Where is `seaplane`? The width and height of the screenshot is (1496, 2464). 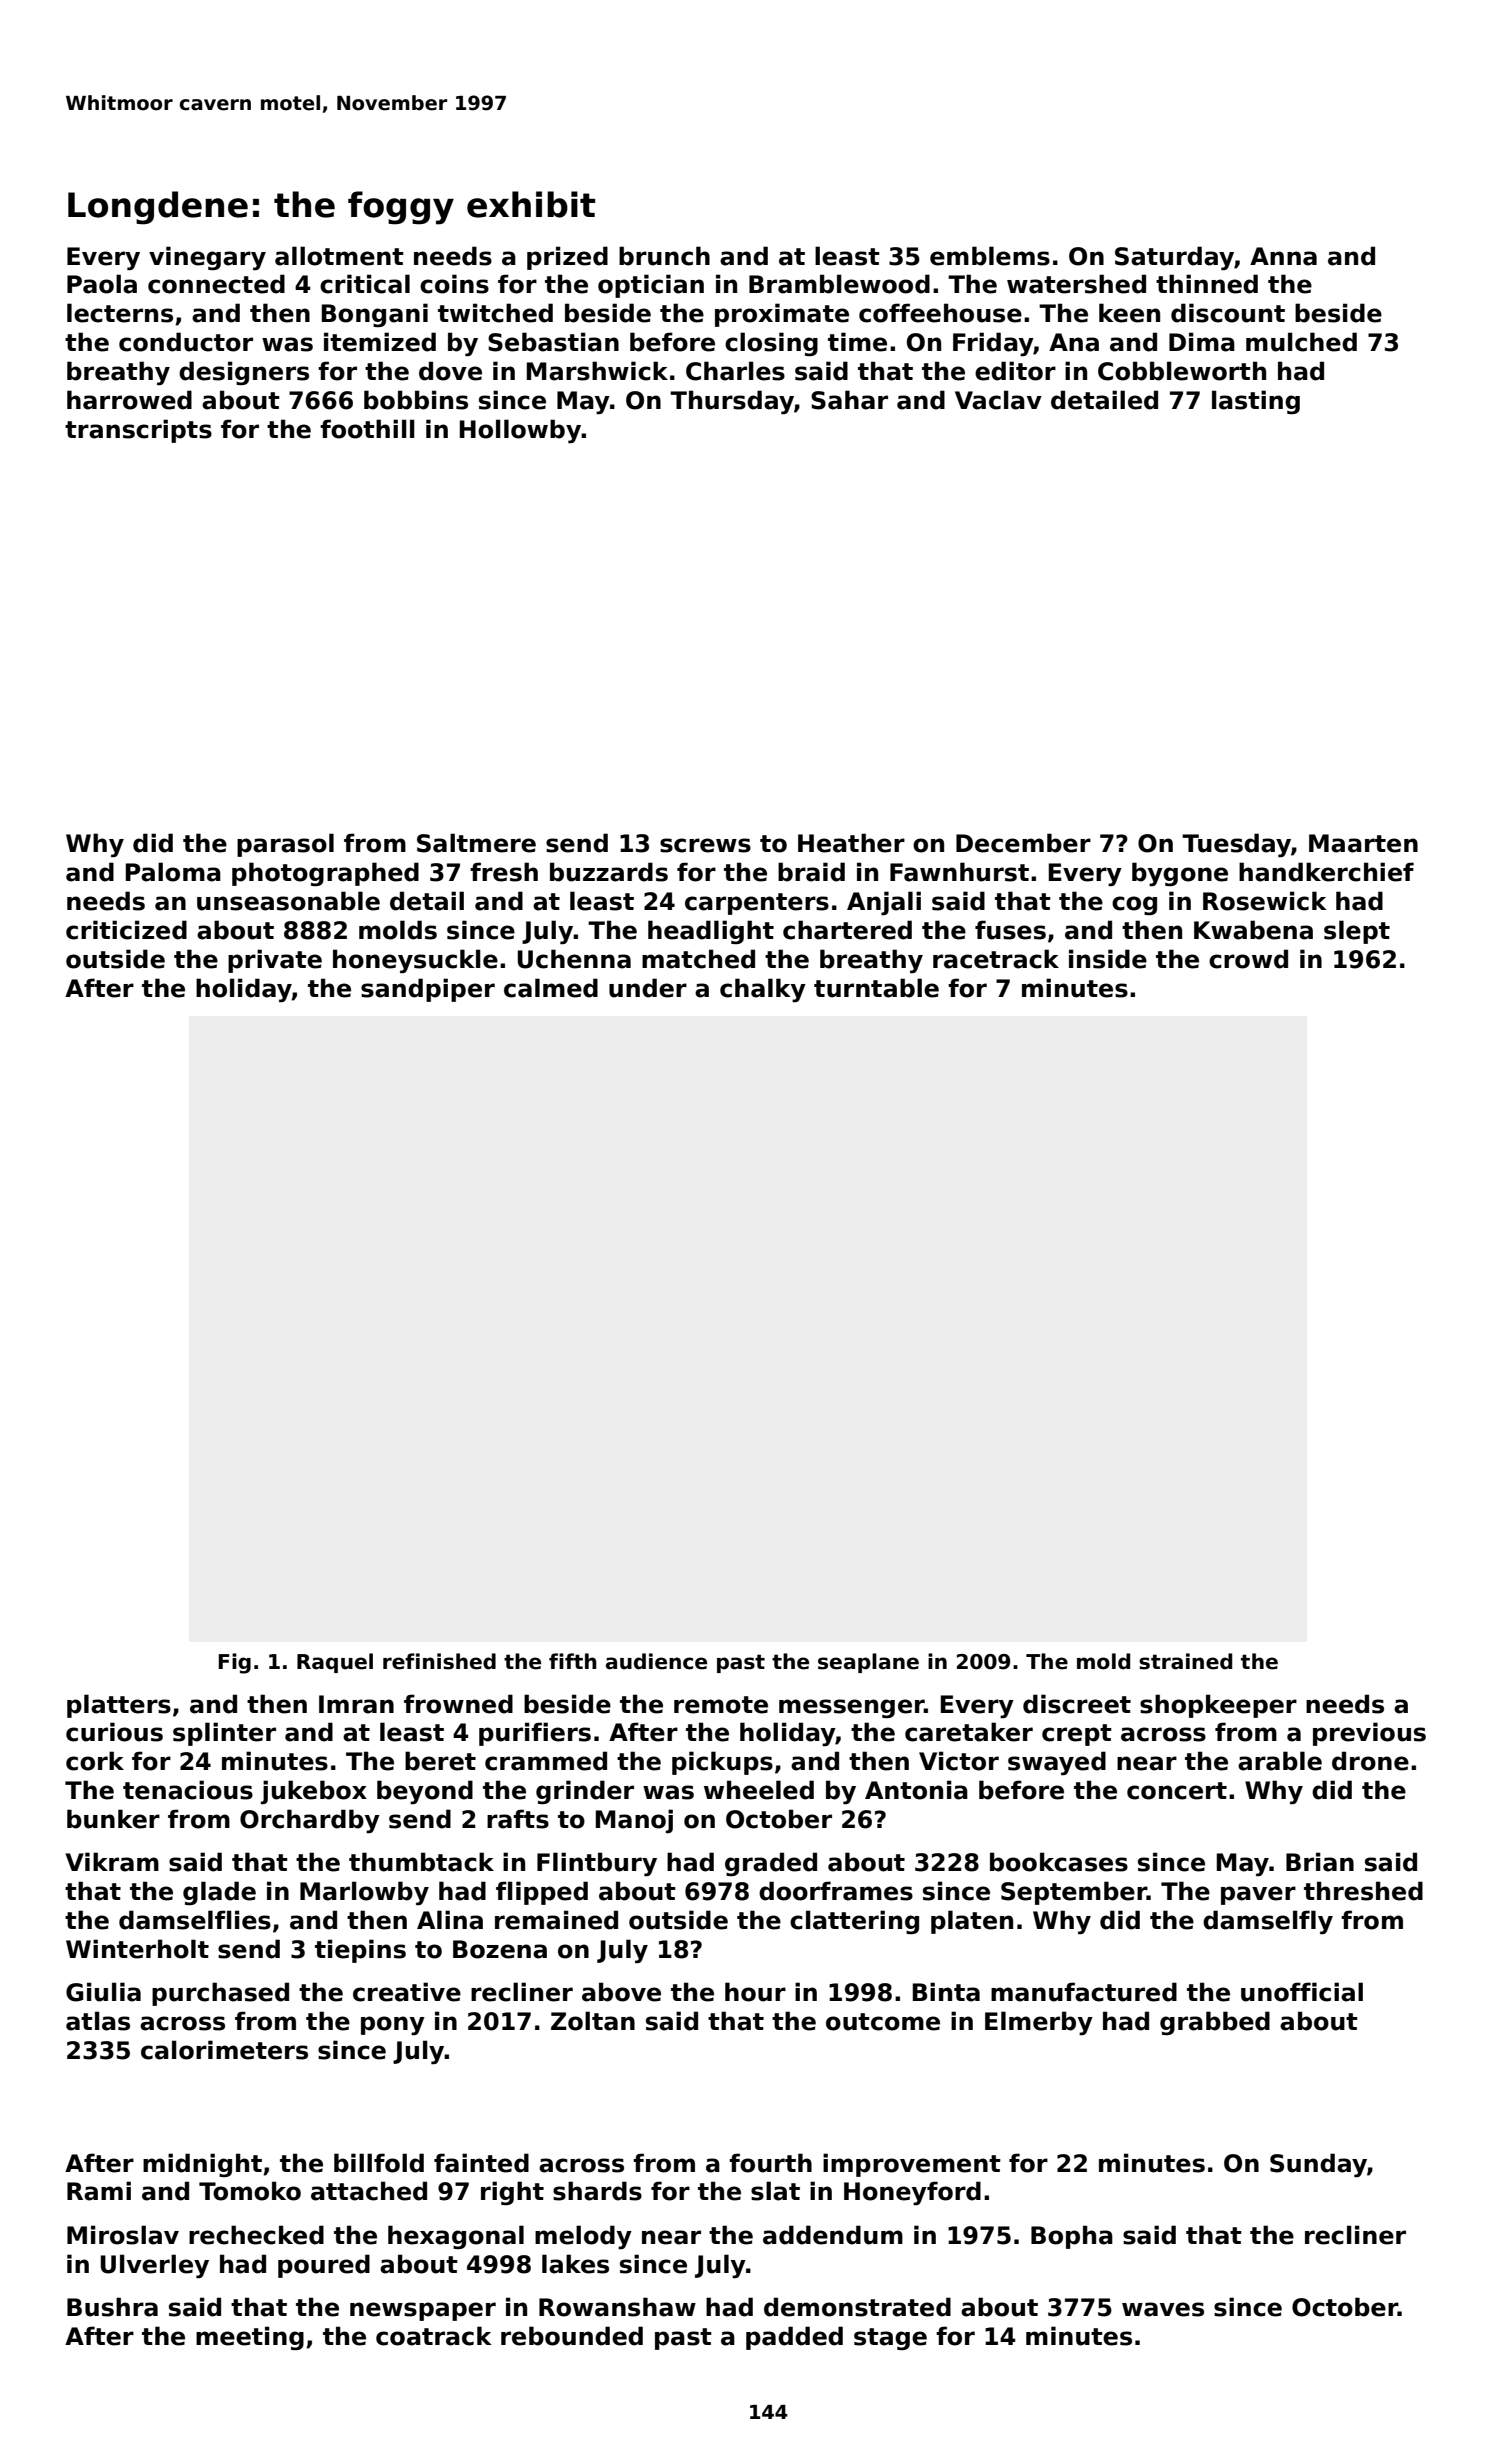
seaplane is located at coordinates (868, 1663).
